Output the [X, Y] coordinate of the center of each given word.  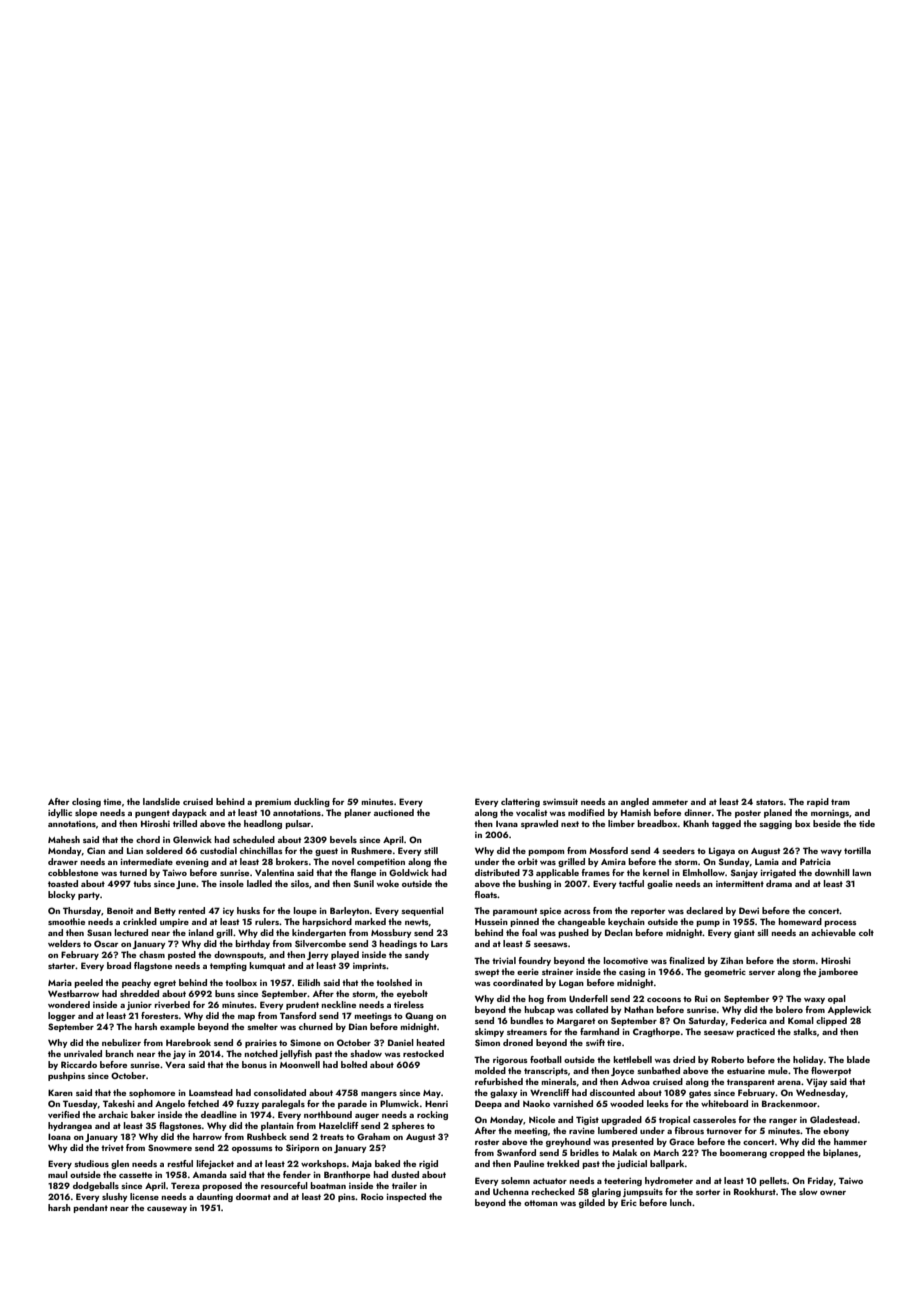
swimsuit [560, 802]
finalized [687, 960]
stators [770, 802]
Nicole [542, 1119]
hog [536, 999]
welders [64, 943]
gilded [592, 1203]
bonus [254, 1064]
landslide [161, 801]
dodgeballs [96, 1186]
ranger [783, 1122]
